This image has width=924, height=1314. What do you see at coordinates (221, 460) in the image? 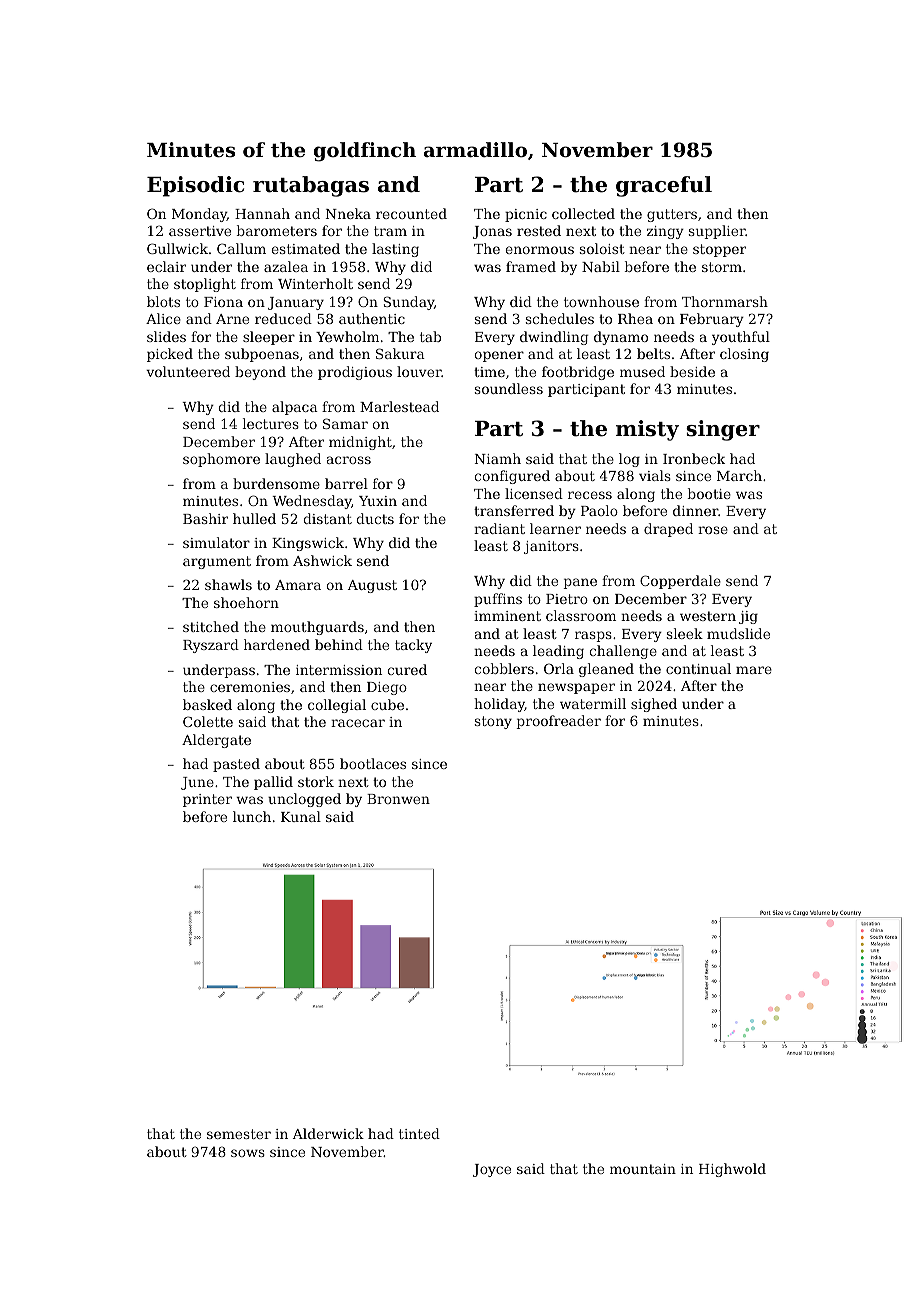
I see `sophomore` at bounding box center [221, 460].
